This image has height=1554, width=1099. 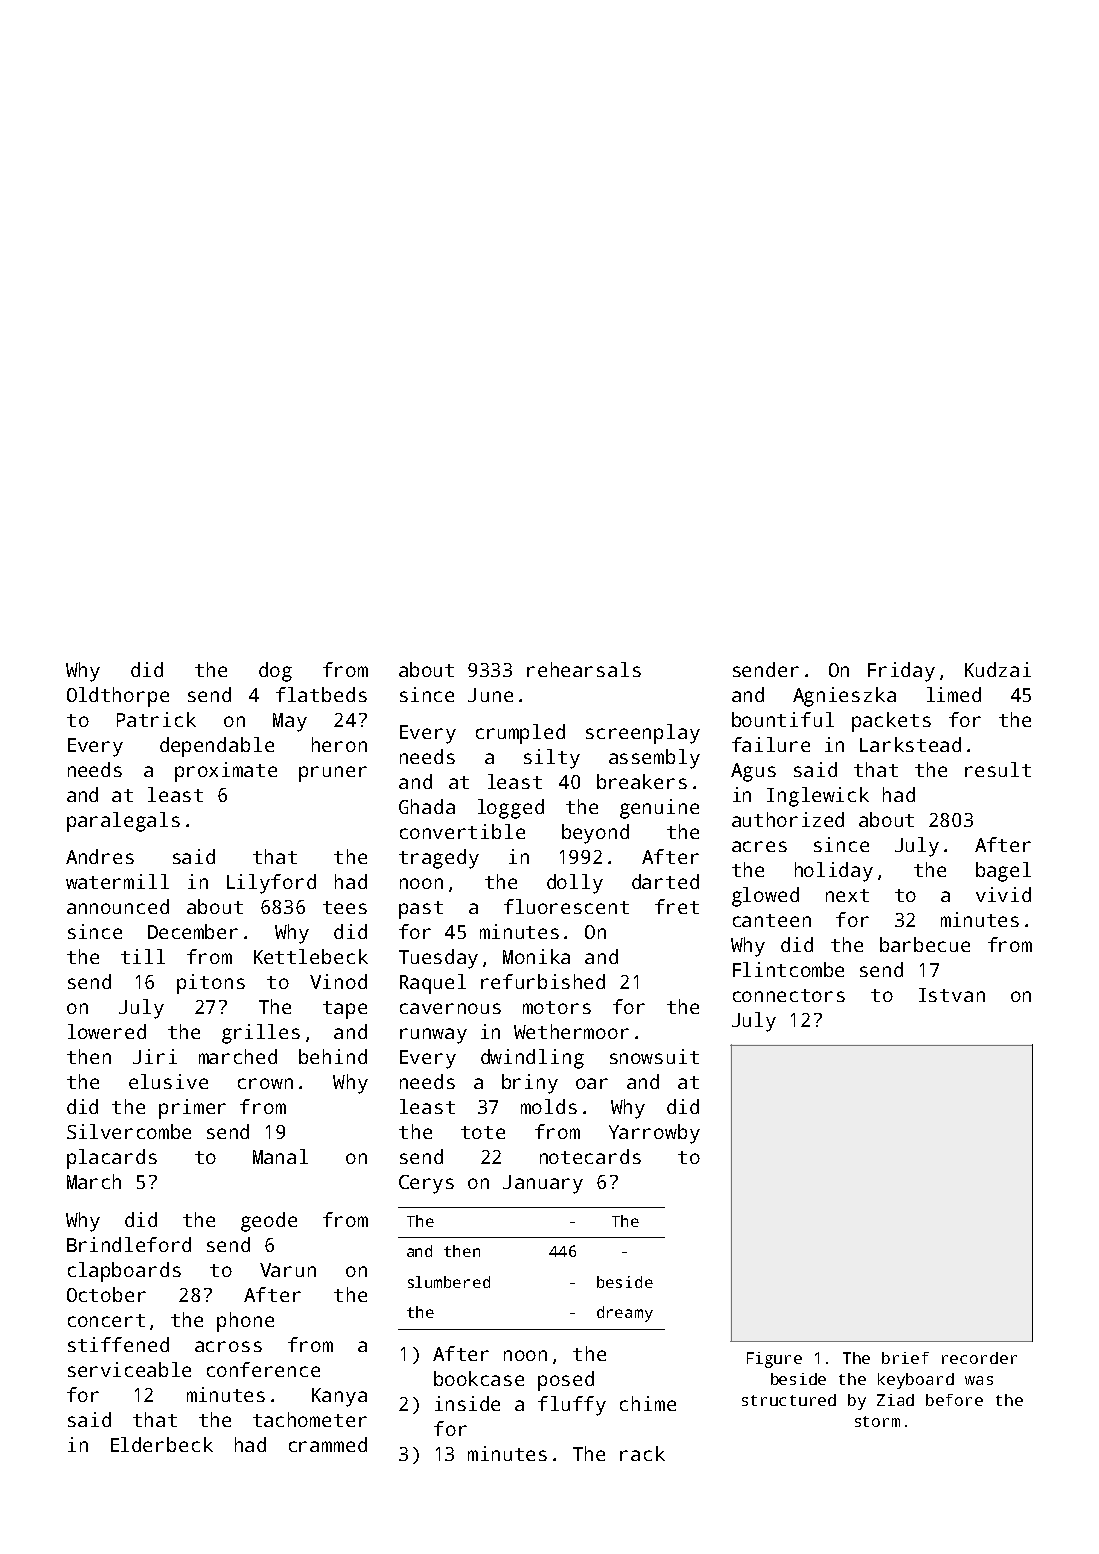 What do you see at coordinates (118, 697) in the image?
I see `Oldthorpe` at bounding box center [118, 697].
